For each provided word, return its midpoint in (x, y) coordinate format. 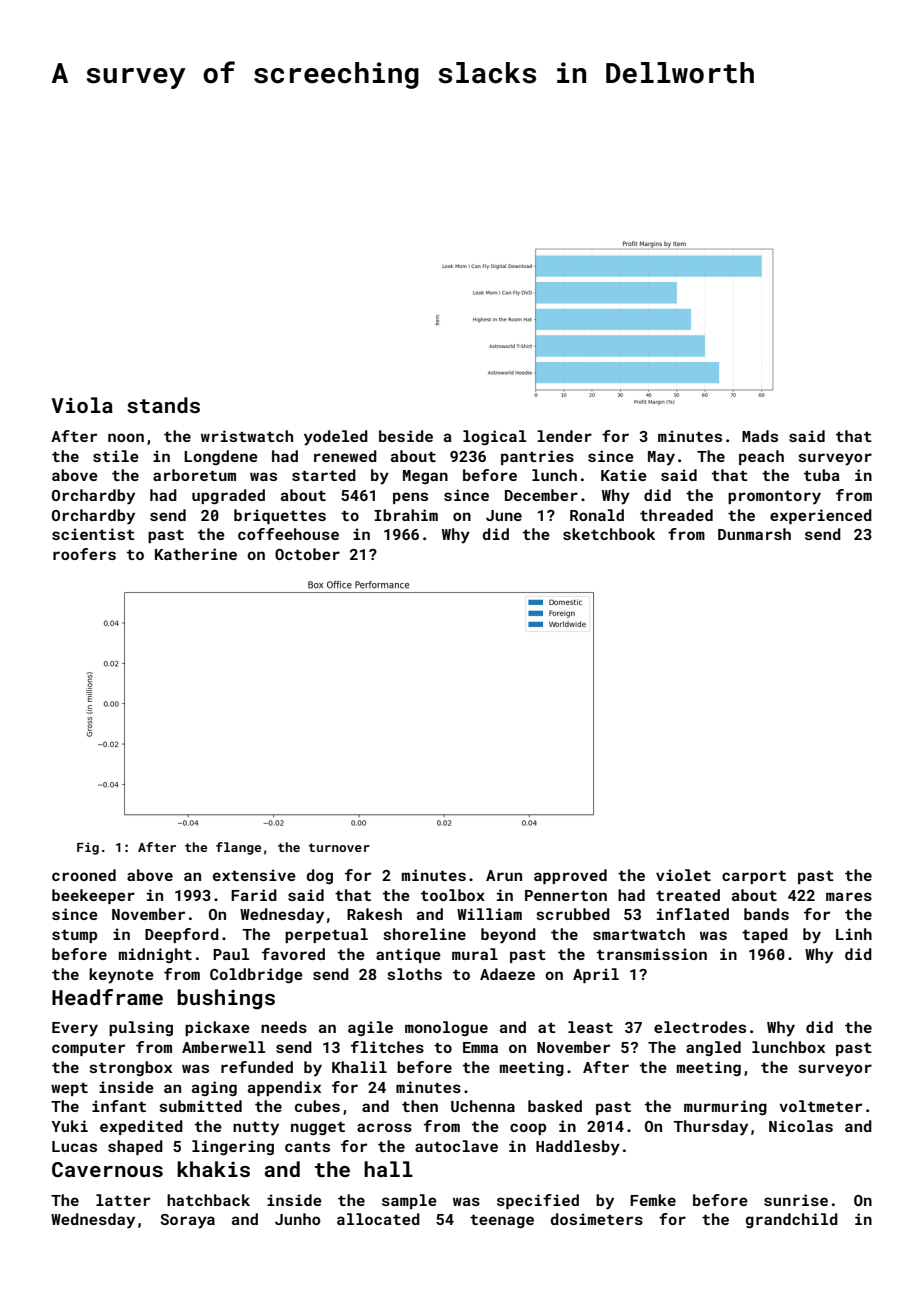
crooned (84, 875)
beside (406, 436)
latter (123, 1200)
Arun (504, 875)
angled (713, 1048)
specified (538, 1201)
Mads (760, 436)
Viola (82, 405)
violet (683, 875)
